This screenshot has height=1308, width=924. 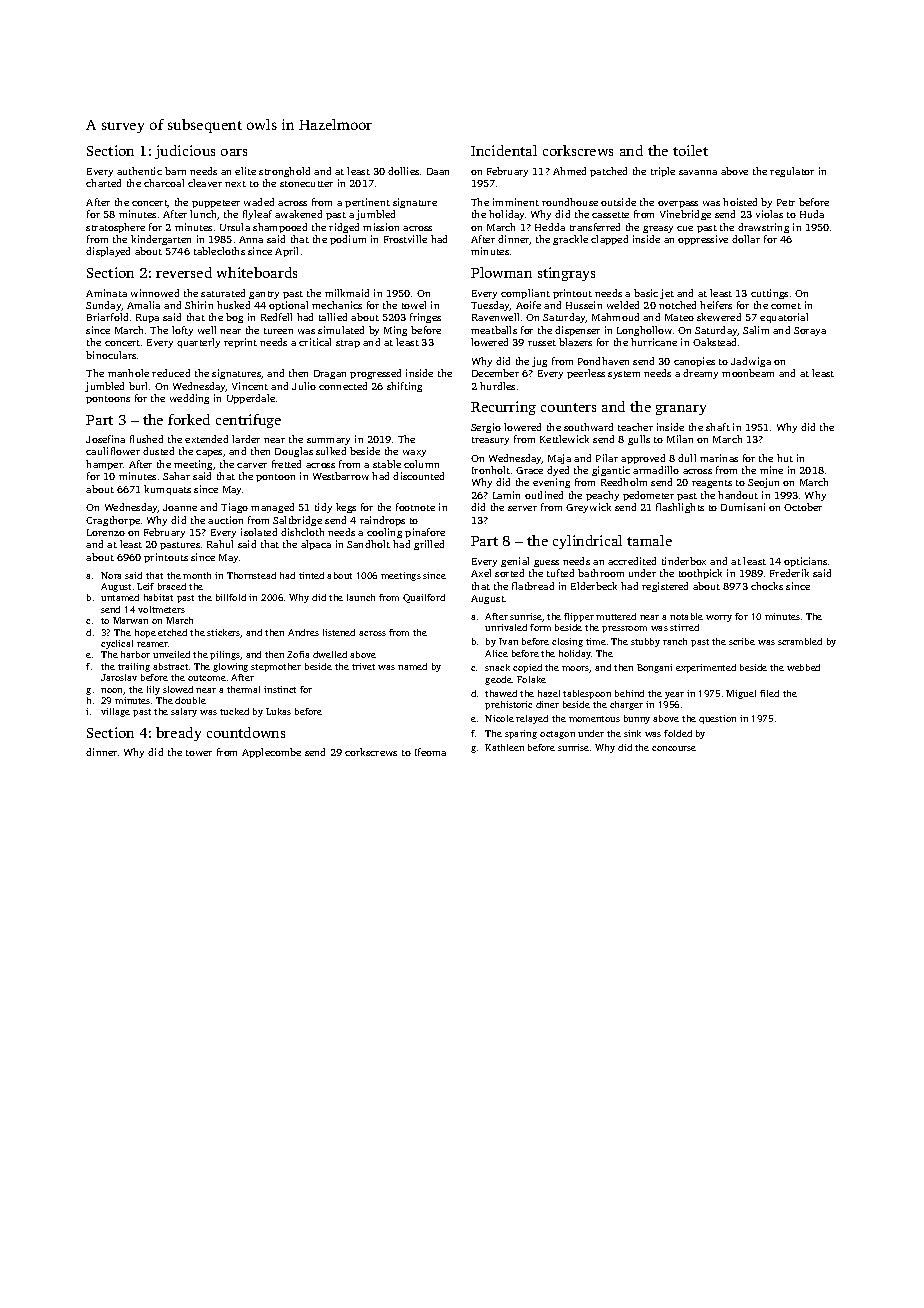 I want to click on named, so click(x=412, y=666).
